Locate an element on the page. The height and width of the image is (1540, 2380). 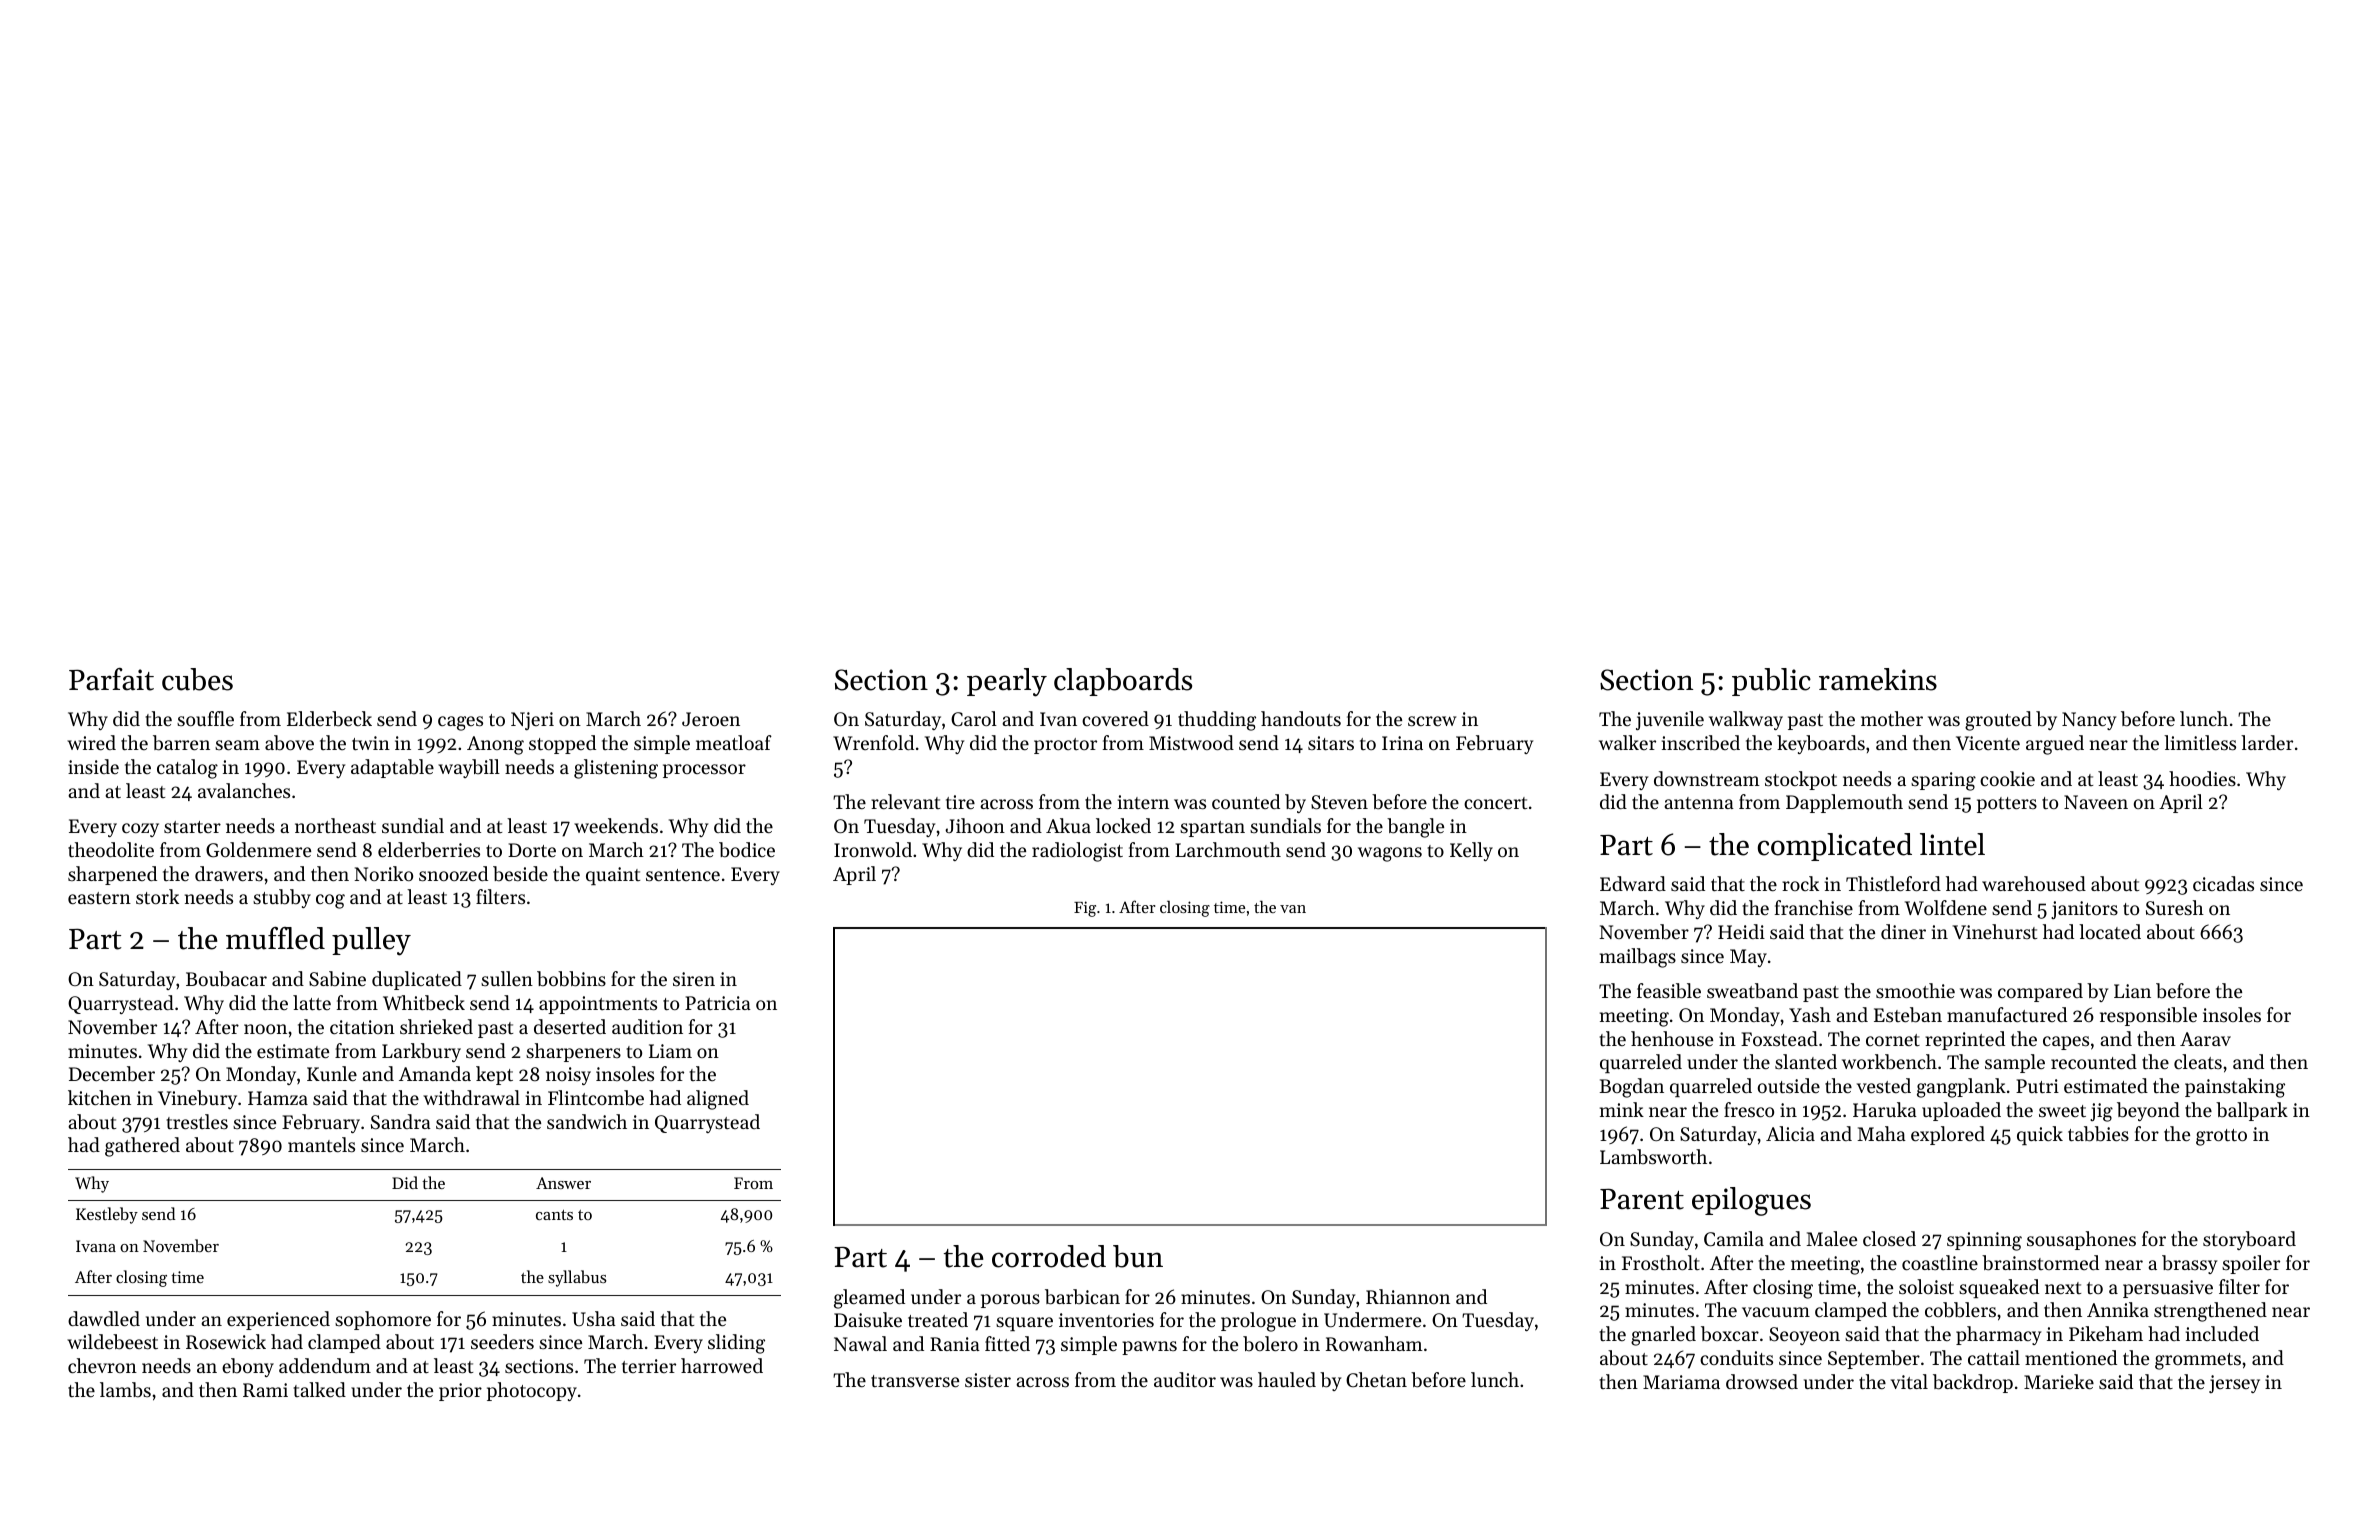
inside is located at coordinates (93, 766).
